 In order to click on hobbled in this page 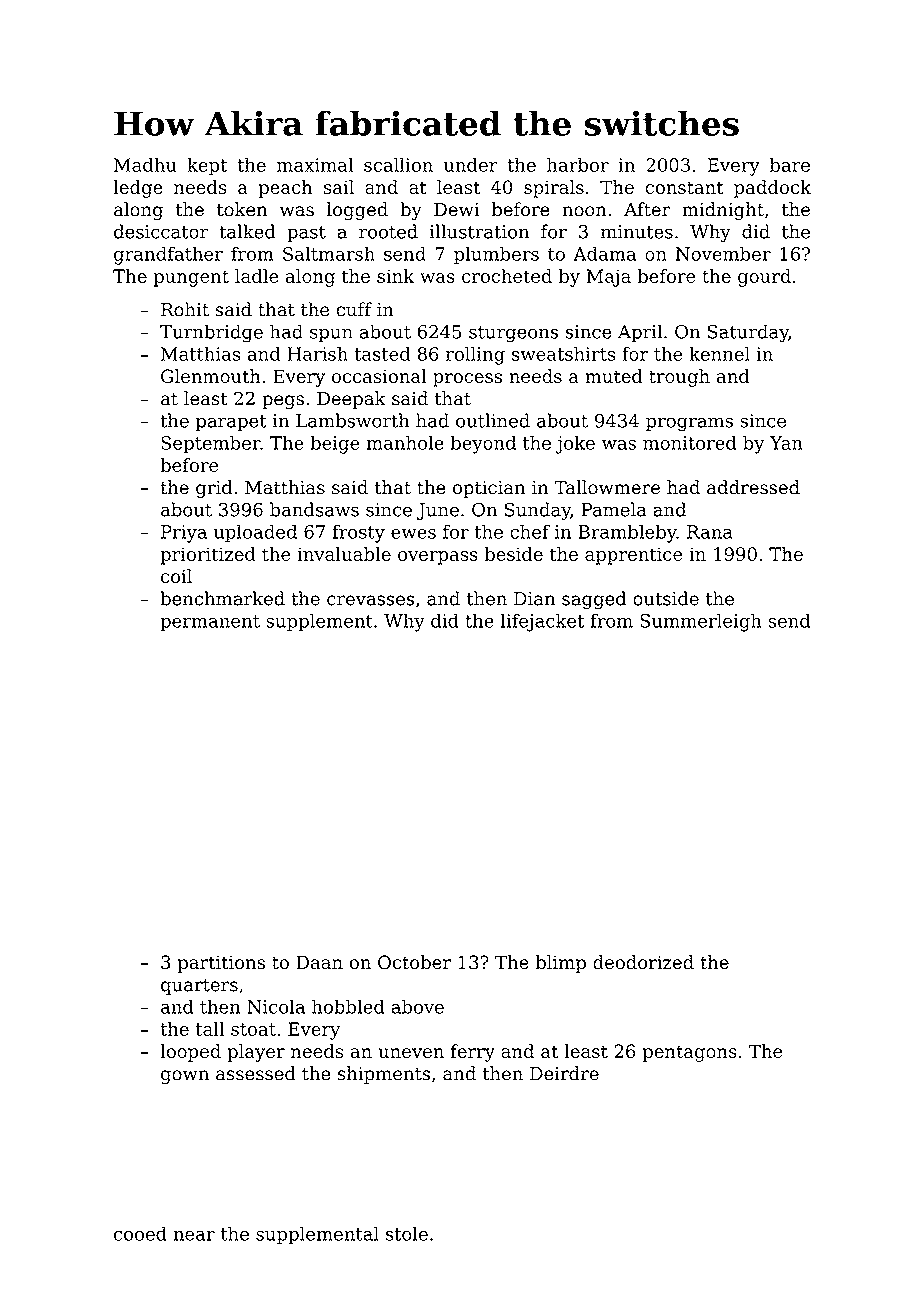, I will do `click(348, 1006)`.
